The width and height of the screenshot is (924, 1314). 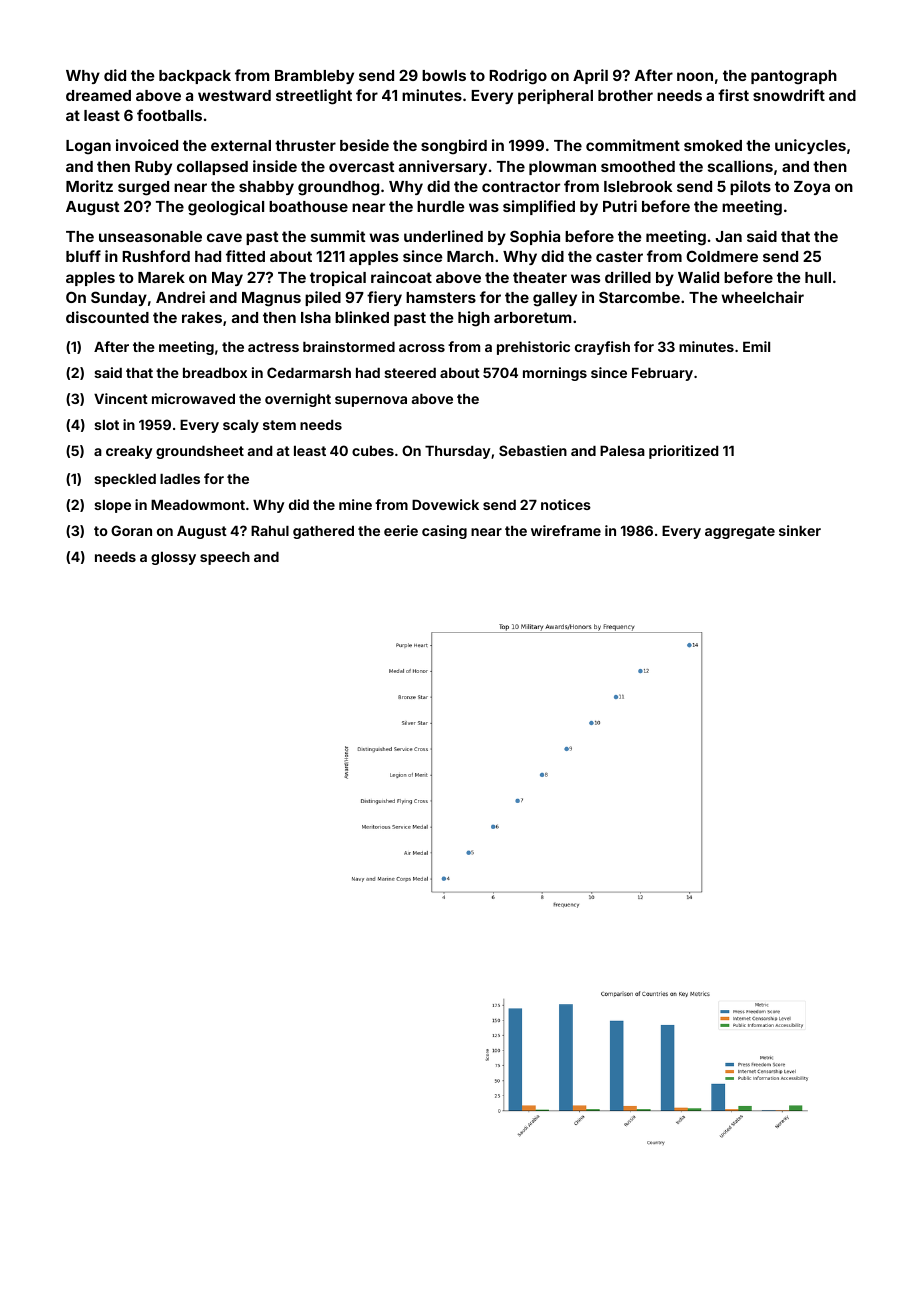 What do you see at coordinates (789, 95) in the screenshot?
I see `snowdrift` at bounding box center [789, 95].
